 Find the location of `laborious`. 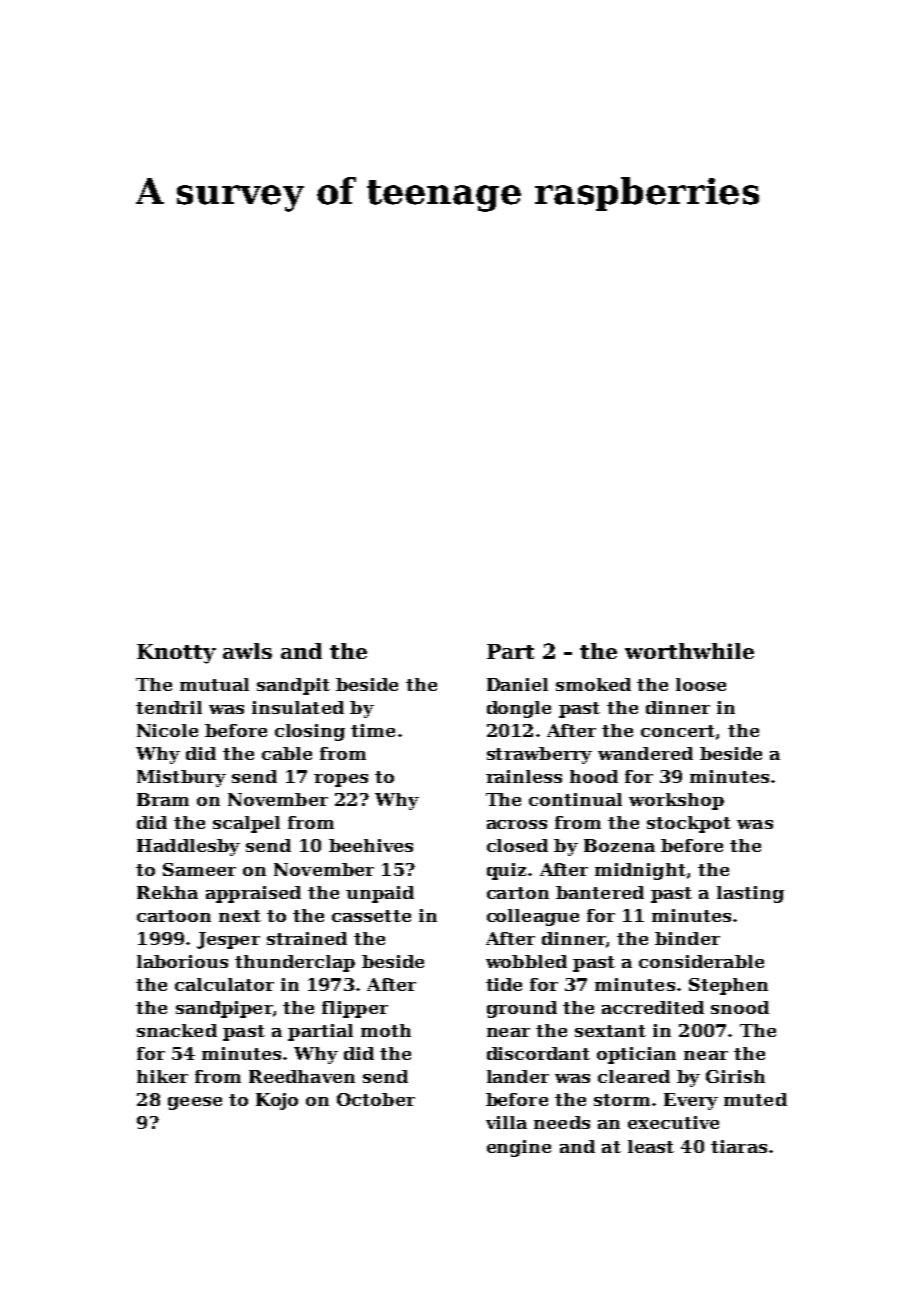

laborious is located at coordinates (182, 961).
